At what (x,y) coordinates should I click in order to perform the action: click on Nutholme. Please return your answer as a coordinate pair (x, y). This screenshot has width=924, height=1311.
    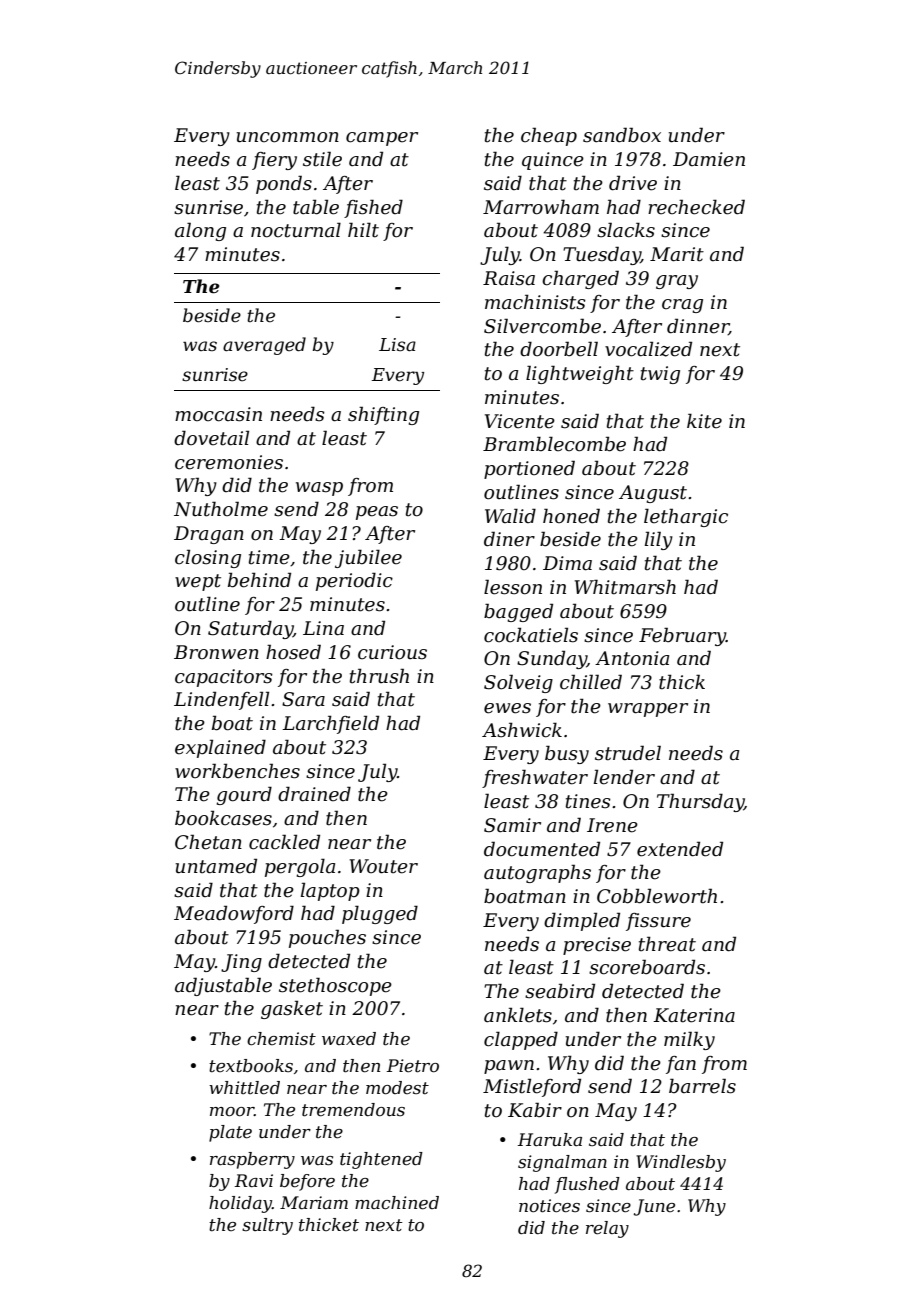
    Looking at the image, I should click on (221, 509).
